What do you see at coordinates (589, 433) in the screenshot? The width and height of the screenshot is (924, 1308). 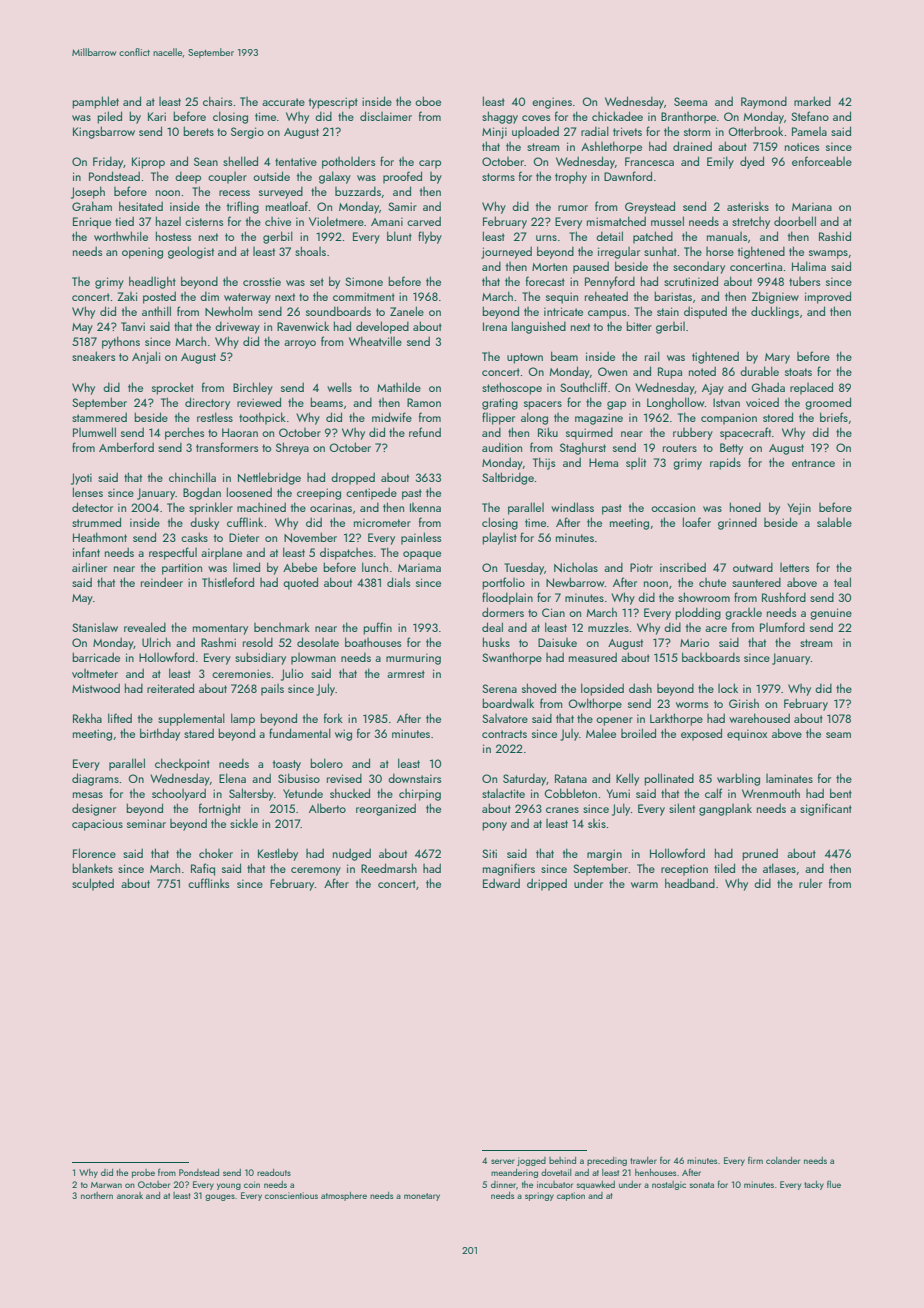 I see `squirmed` at bounding box center [589, 433].
